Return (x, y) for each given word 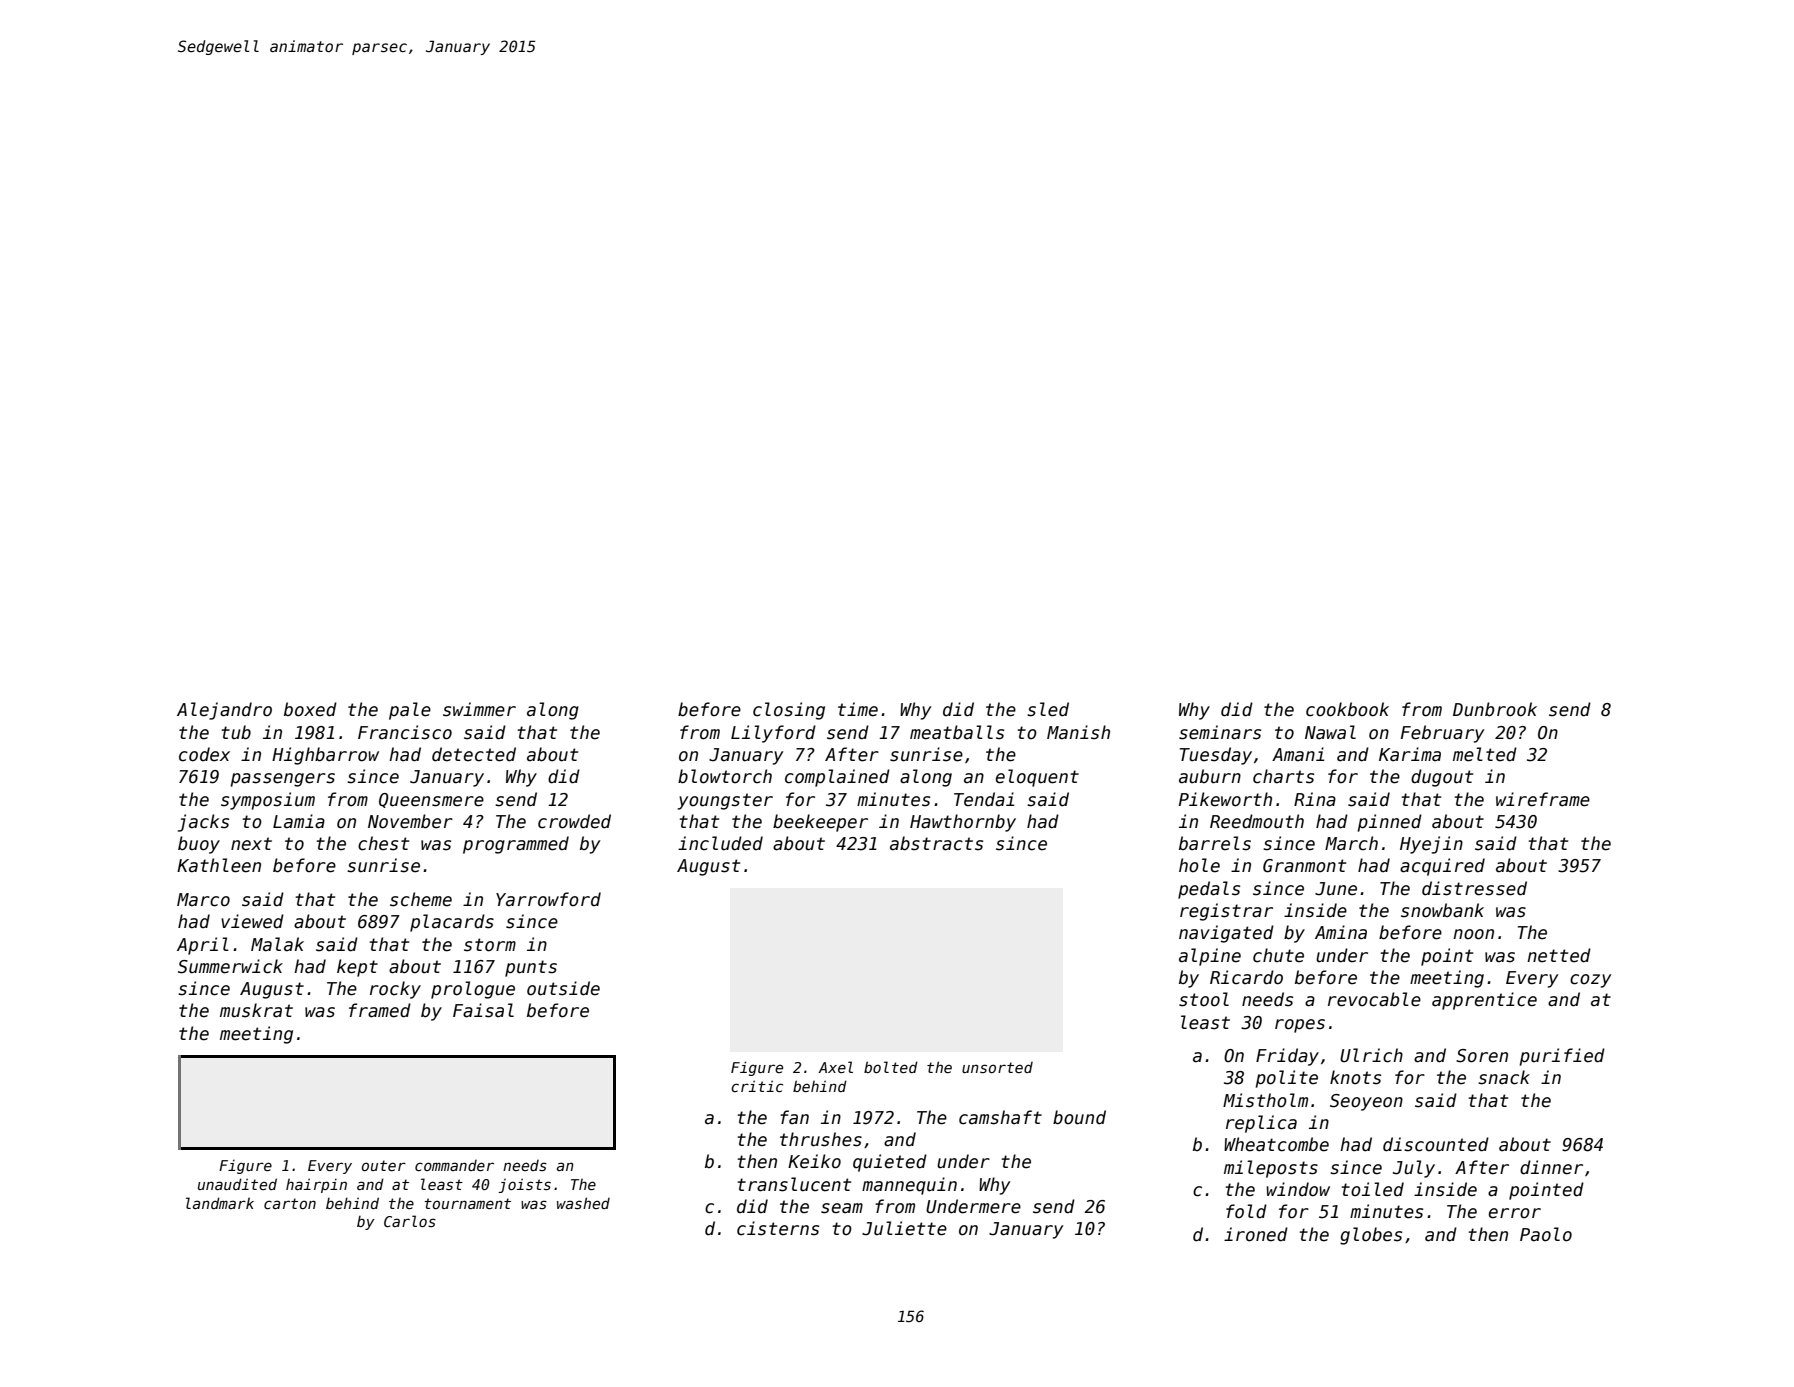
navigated (1226, 934)
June (1336, 889)
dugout (1442, 778)
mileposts (1271, 1169)
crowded (574, 821)
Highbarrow (325, 756)
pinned (1390, 823)
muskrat (256, 1010)
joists (524, 1185)
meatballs (957, 732)
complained (837, 778)
